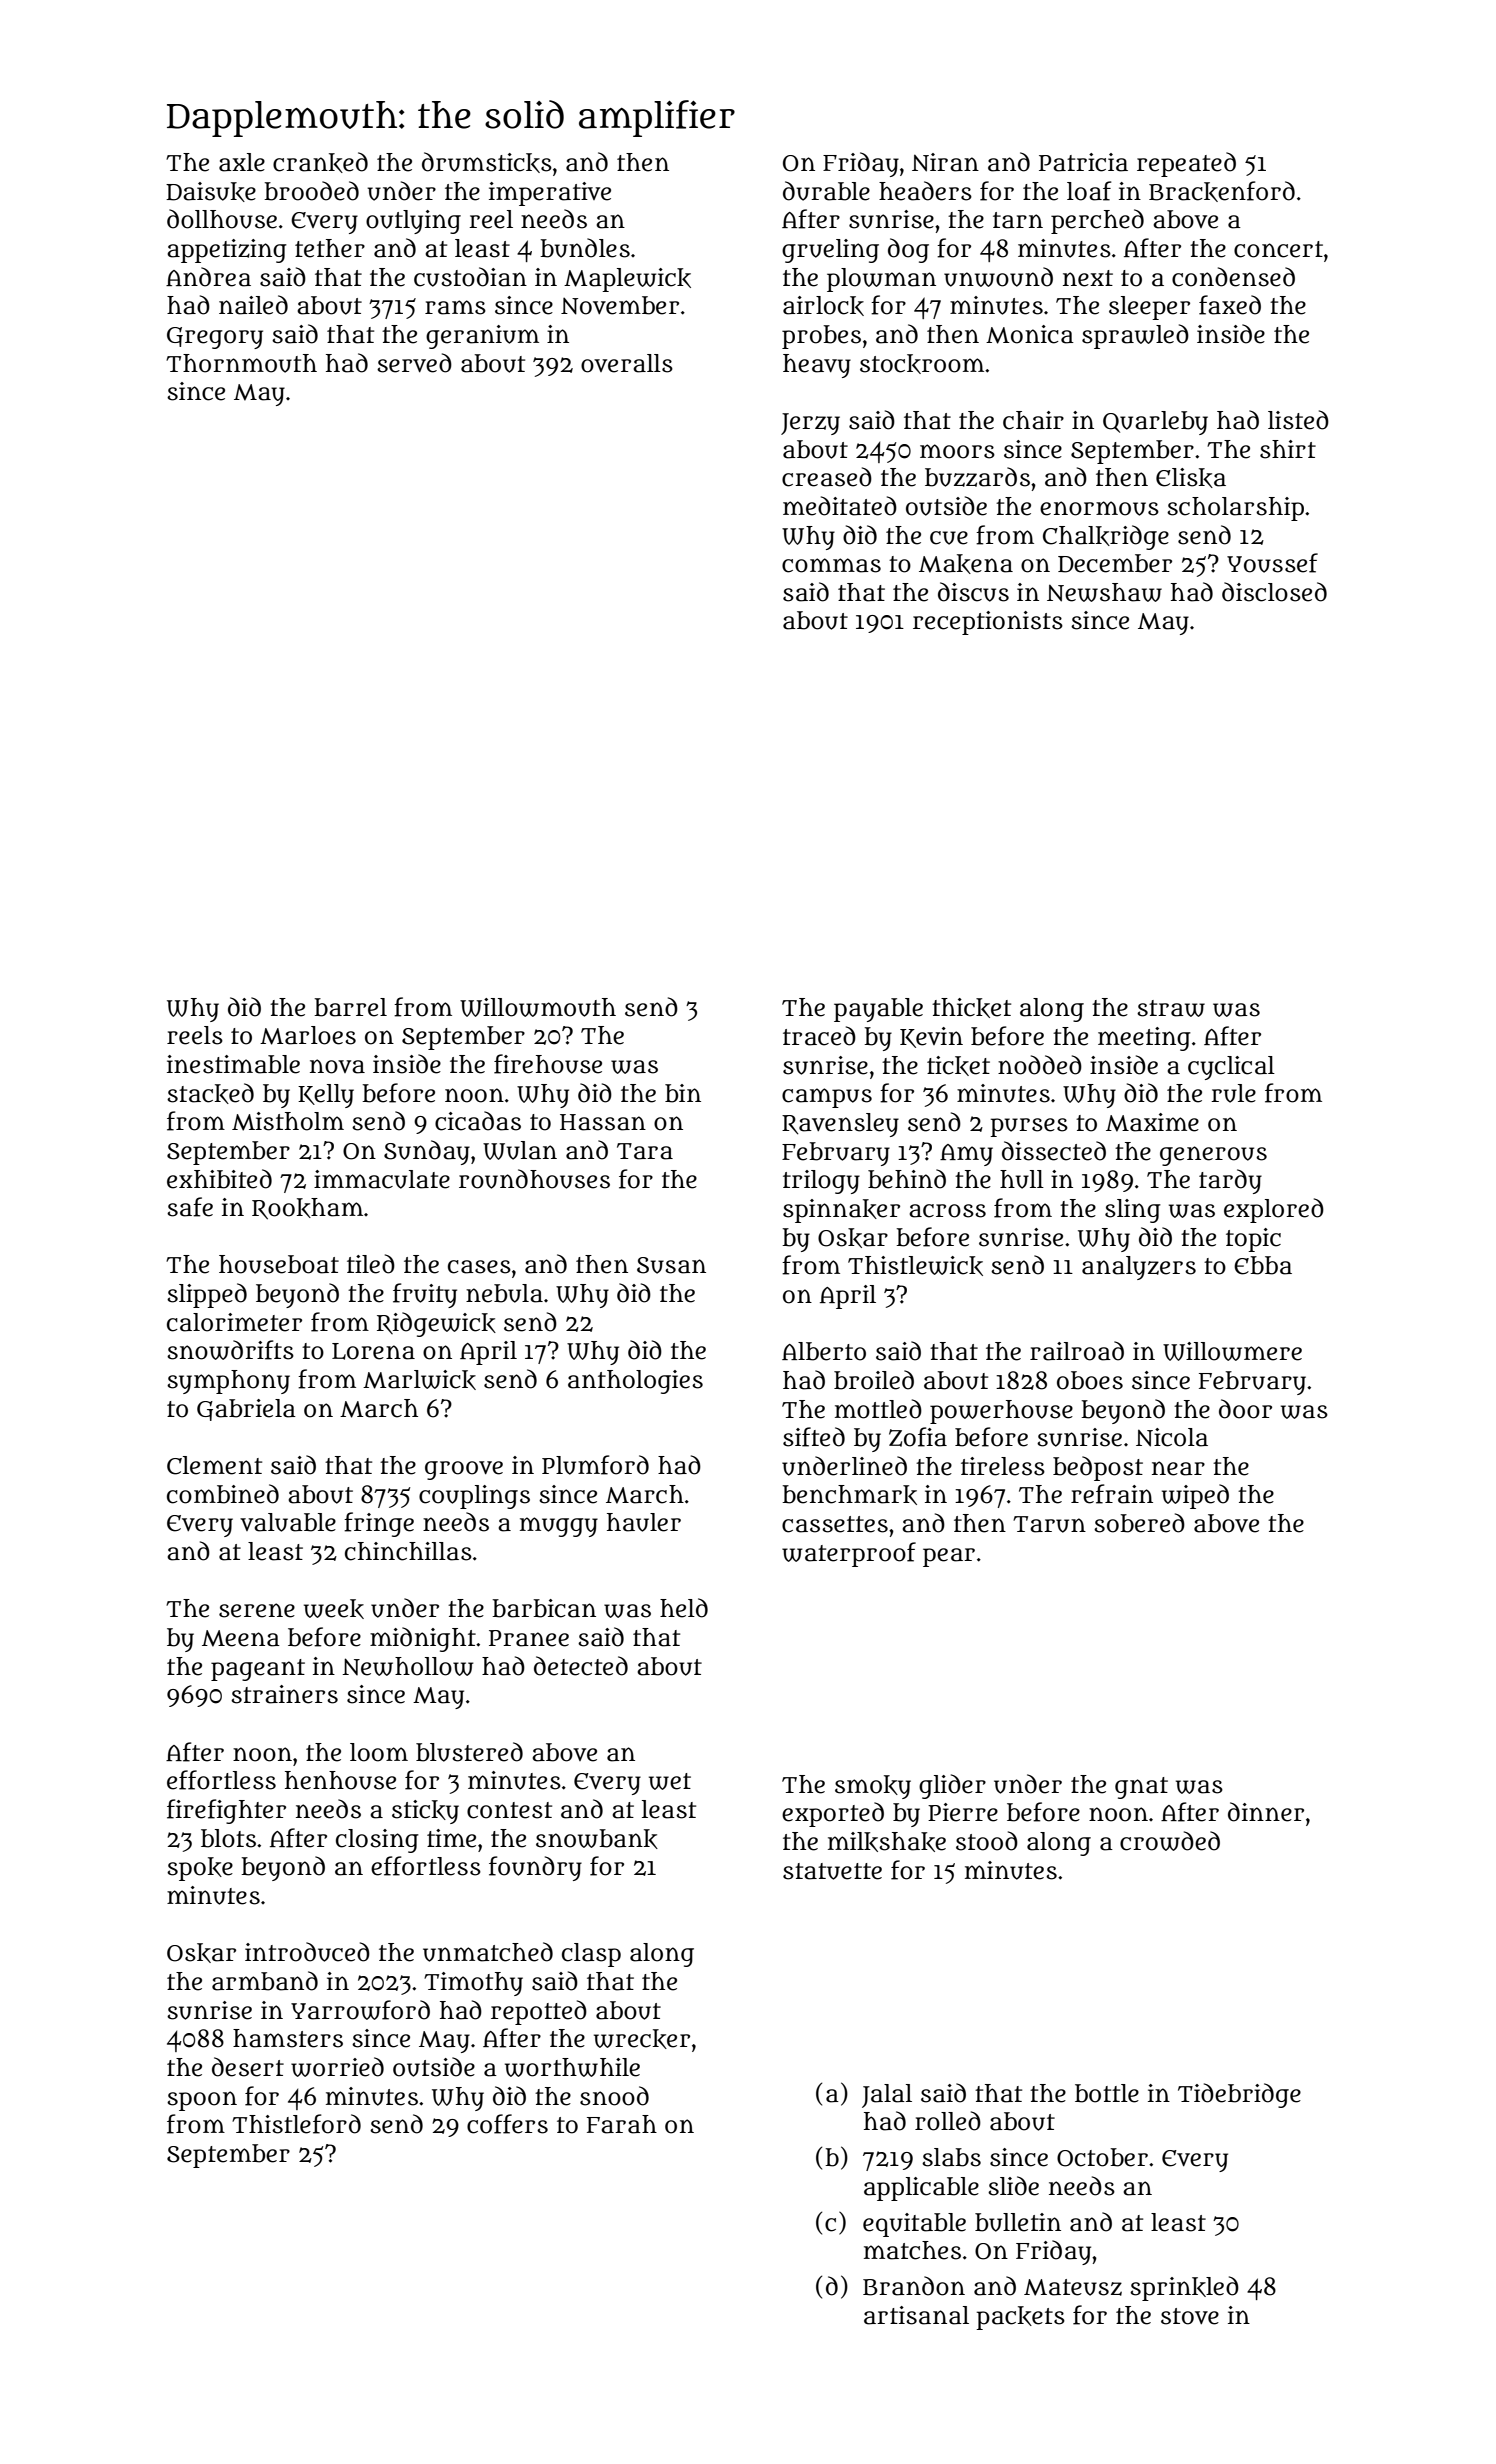 This screenshot has width=1496, height=2464. Describe the element at coordinates (1171, 1008) in the screenshot. I see `straw` at that location.
